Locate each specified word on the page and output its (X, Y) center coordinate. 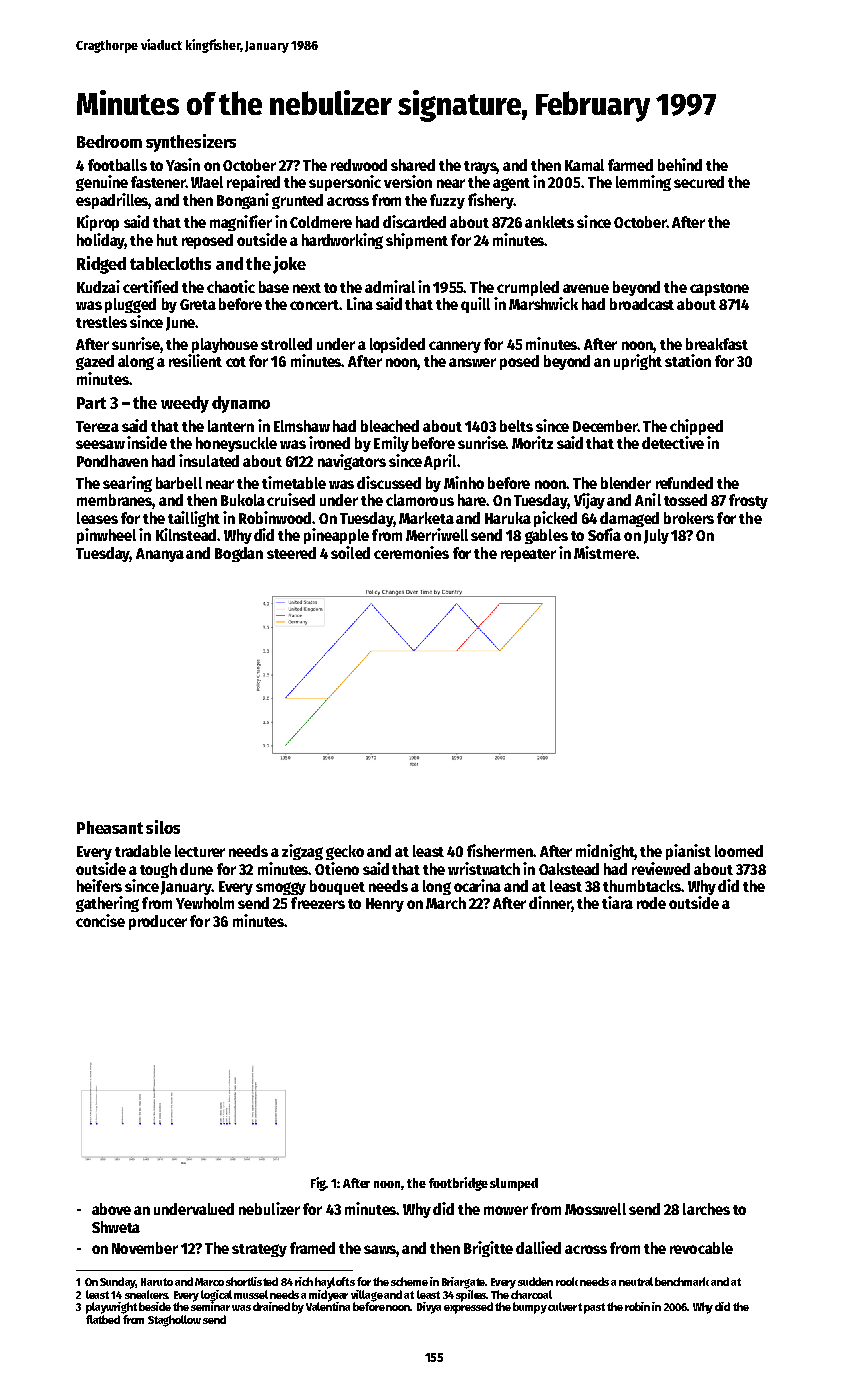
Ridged (101, 265)
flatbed (103, 1319)
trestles (101, 322)
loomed (739, 851)
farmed (630, 165)
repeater (528, 555)
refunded (684, 483)
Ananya (160, 555)
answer (472, 362)
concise (100, 920)
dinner (550, 904)
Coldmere (321, 222)
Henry (385, 905)
